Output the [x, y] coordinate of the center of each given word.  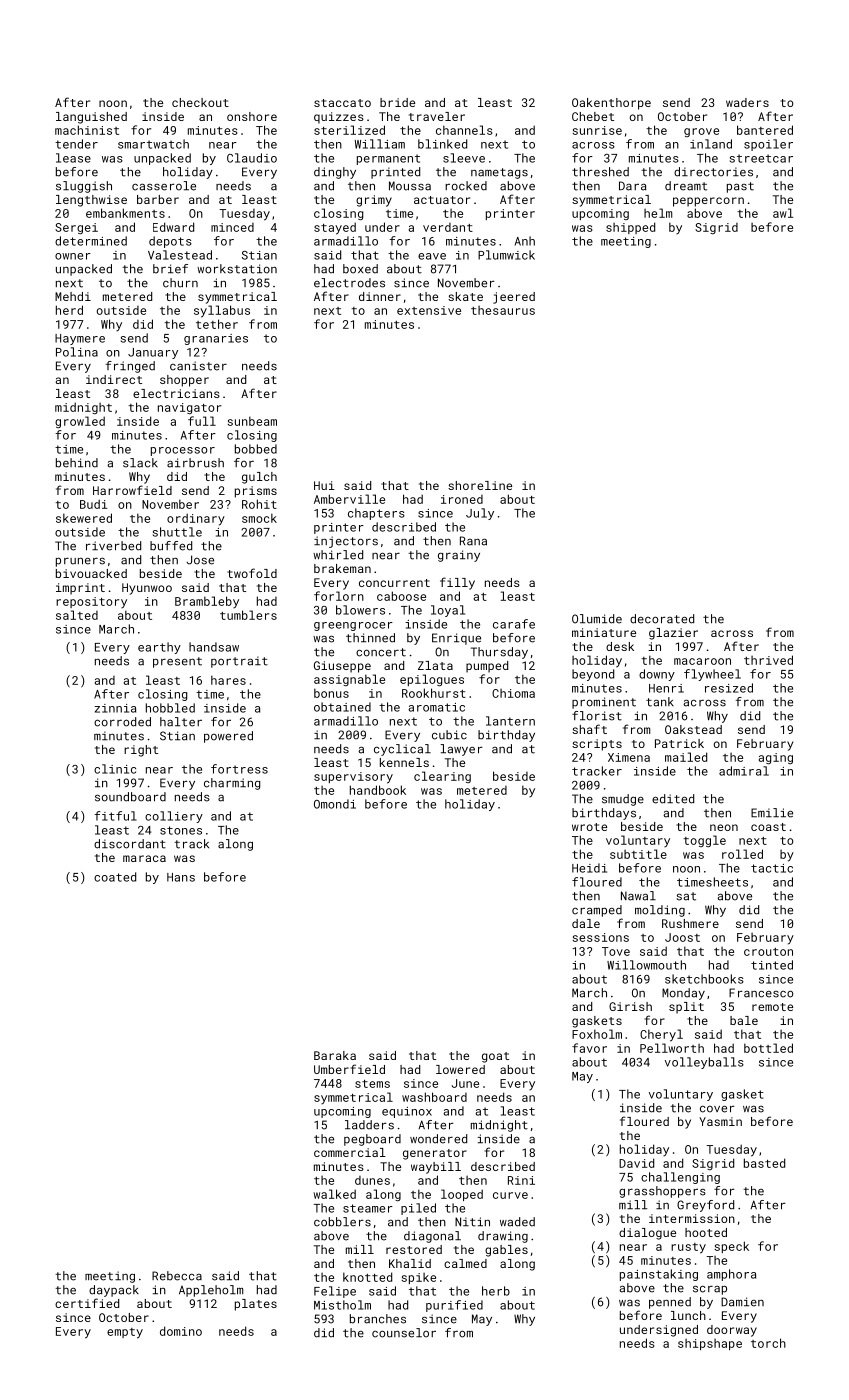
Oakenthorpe [611, 104]
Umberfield [349, 1069]
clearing [442, 777]
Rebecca [177, 1276]
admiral [744, 771]
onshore [252, 116]
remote [772, 1007]
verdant [448, 227]
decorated [662, 619]
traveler [437, 116]
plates [256, 1305]
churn [180, 283]
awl [783, 213]
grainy [459, 556]
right [141, 751]
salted [77, 615]
